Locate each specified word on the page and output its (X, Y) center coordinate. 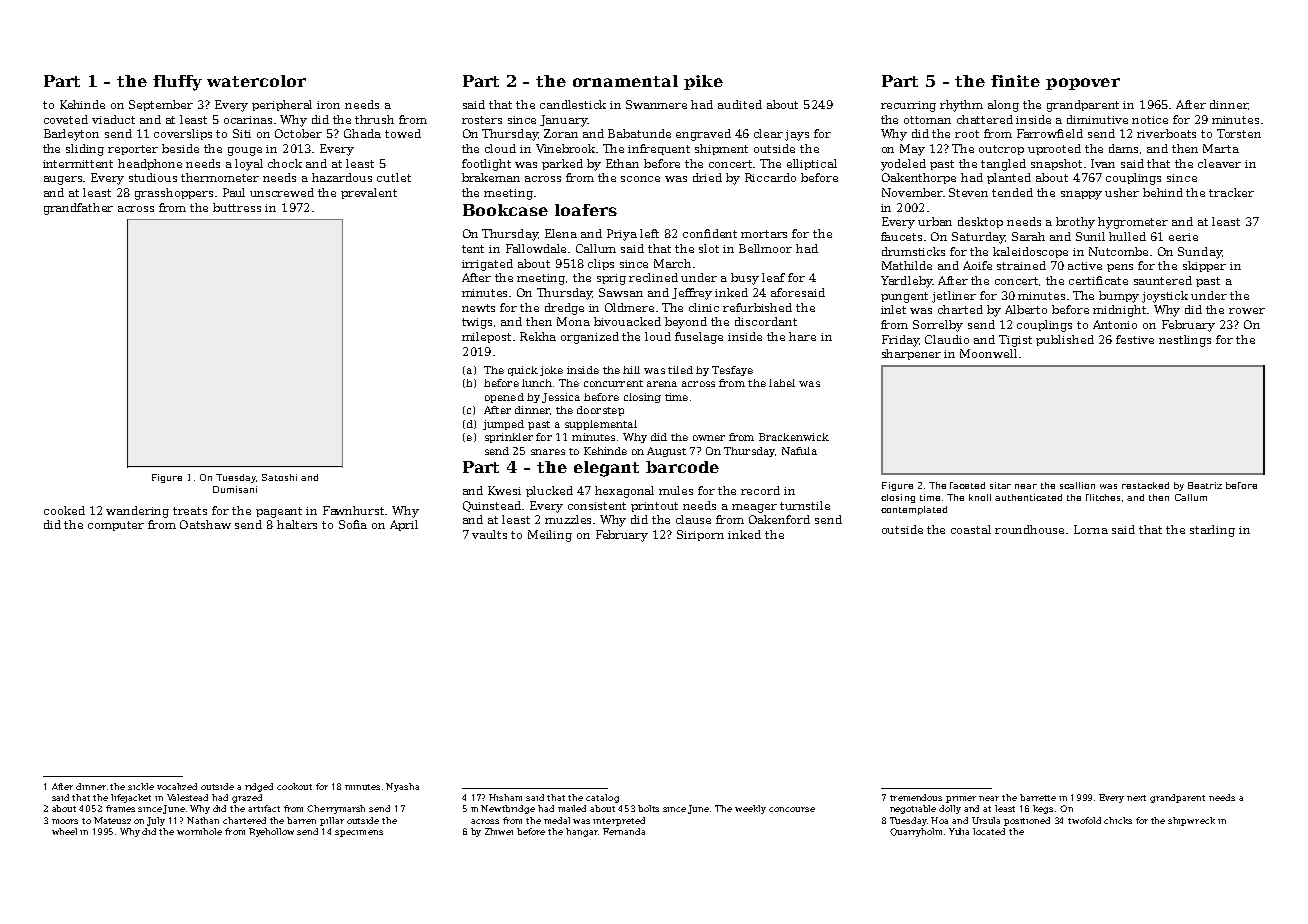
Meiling (550, 536)
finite (1015, 81)
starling (1212, 531)
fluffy (177, 83)
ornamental (625, 81)
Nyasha (402, 787)
